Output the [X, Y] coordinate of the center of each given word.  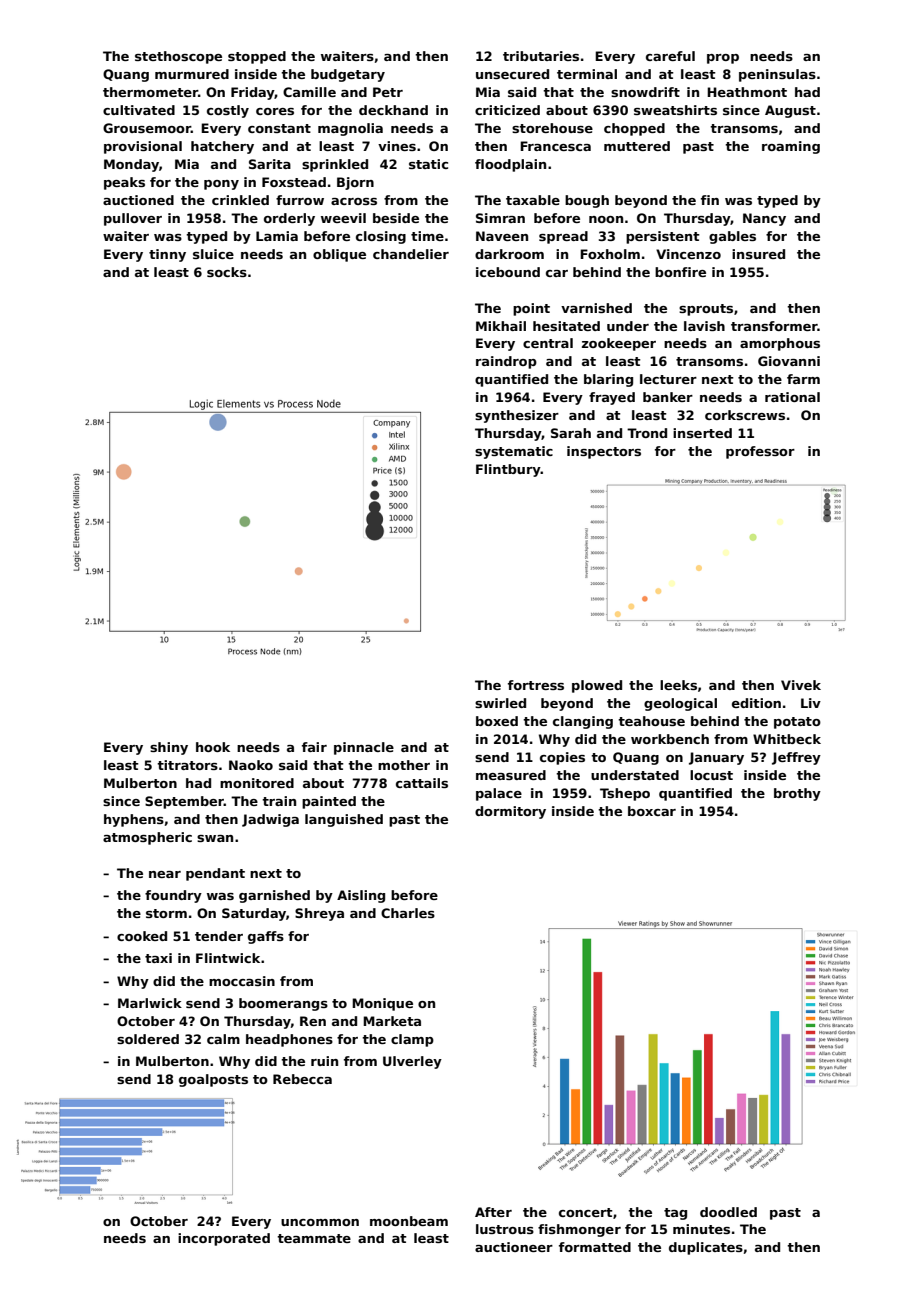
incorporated [224, 1239]
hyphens [134, 820]
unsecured [512, 74]
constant [279, 128]
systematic [514, 452]
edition [756, 703]
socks [227, 272]
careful [670, 56]
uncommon [320, 1222]
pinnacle [364, 748]
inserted [702, 433]
